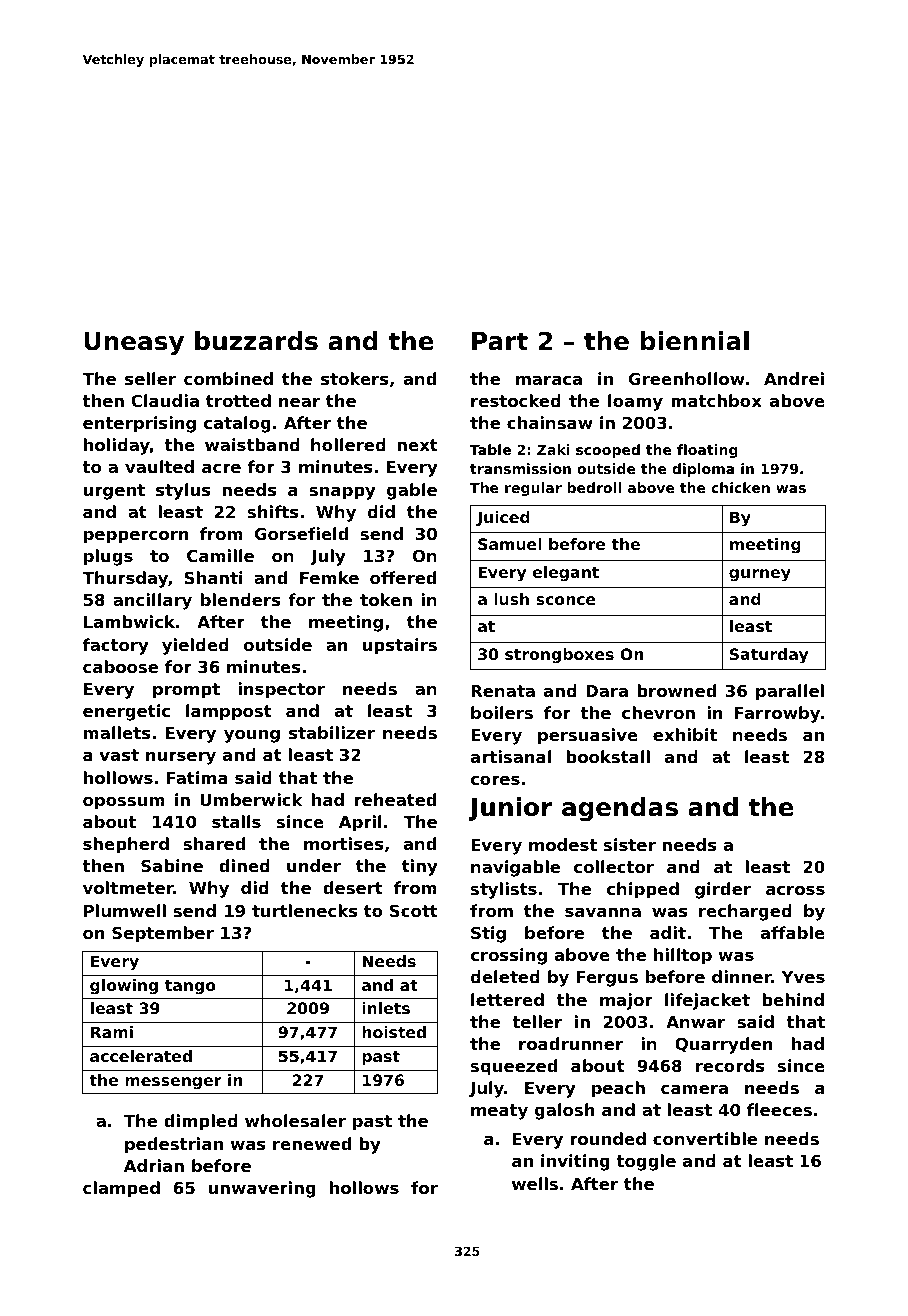  Describe the element at coordinates (564, 1111) in the screenshot. I see `galosh` at that location.
